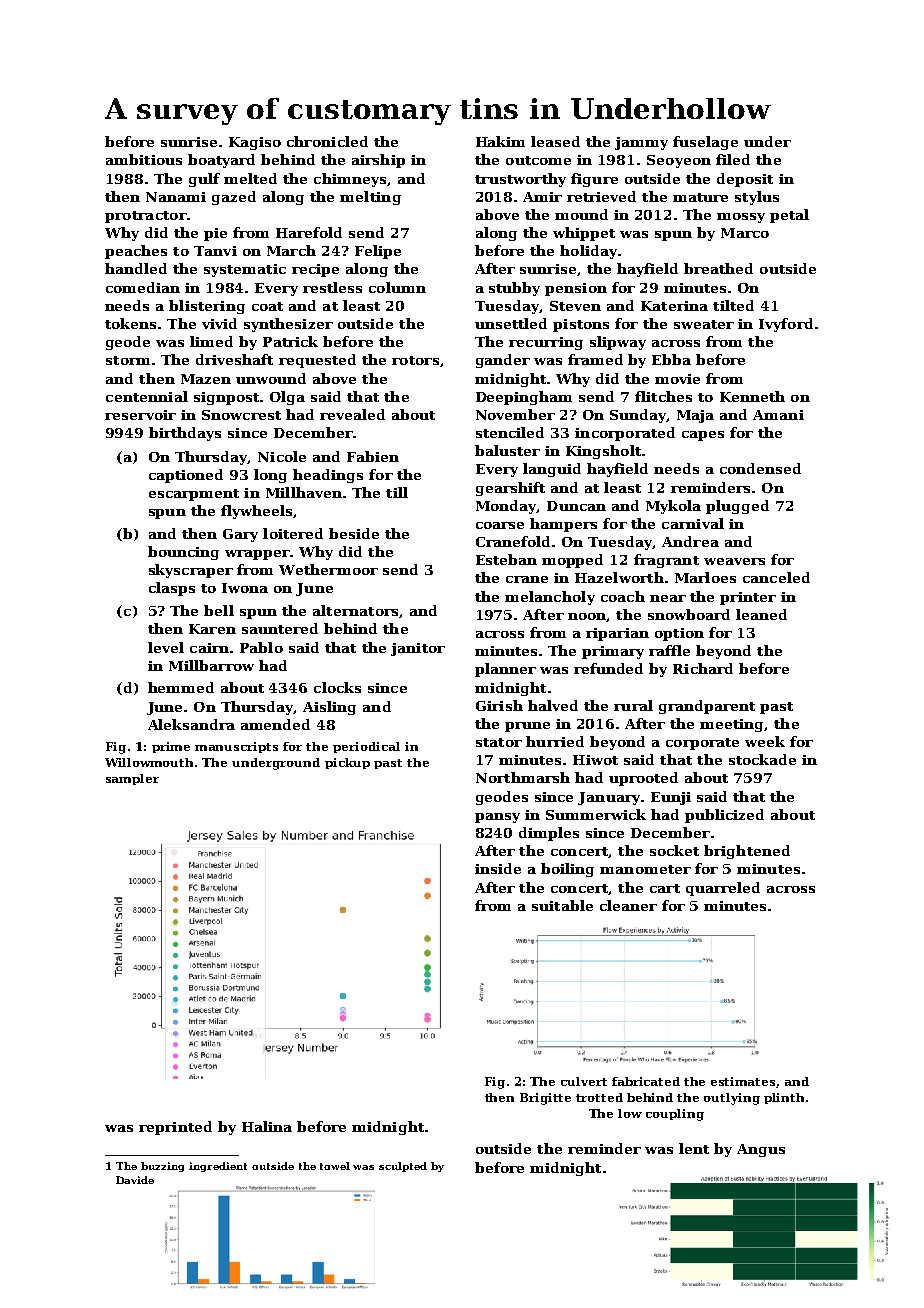 The image size is (924, 1308). I want to click on reprinted, so click(175, 1128).
